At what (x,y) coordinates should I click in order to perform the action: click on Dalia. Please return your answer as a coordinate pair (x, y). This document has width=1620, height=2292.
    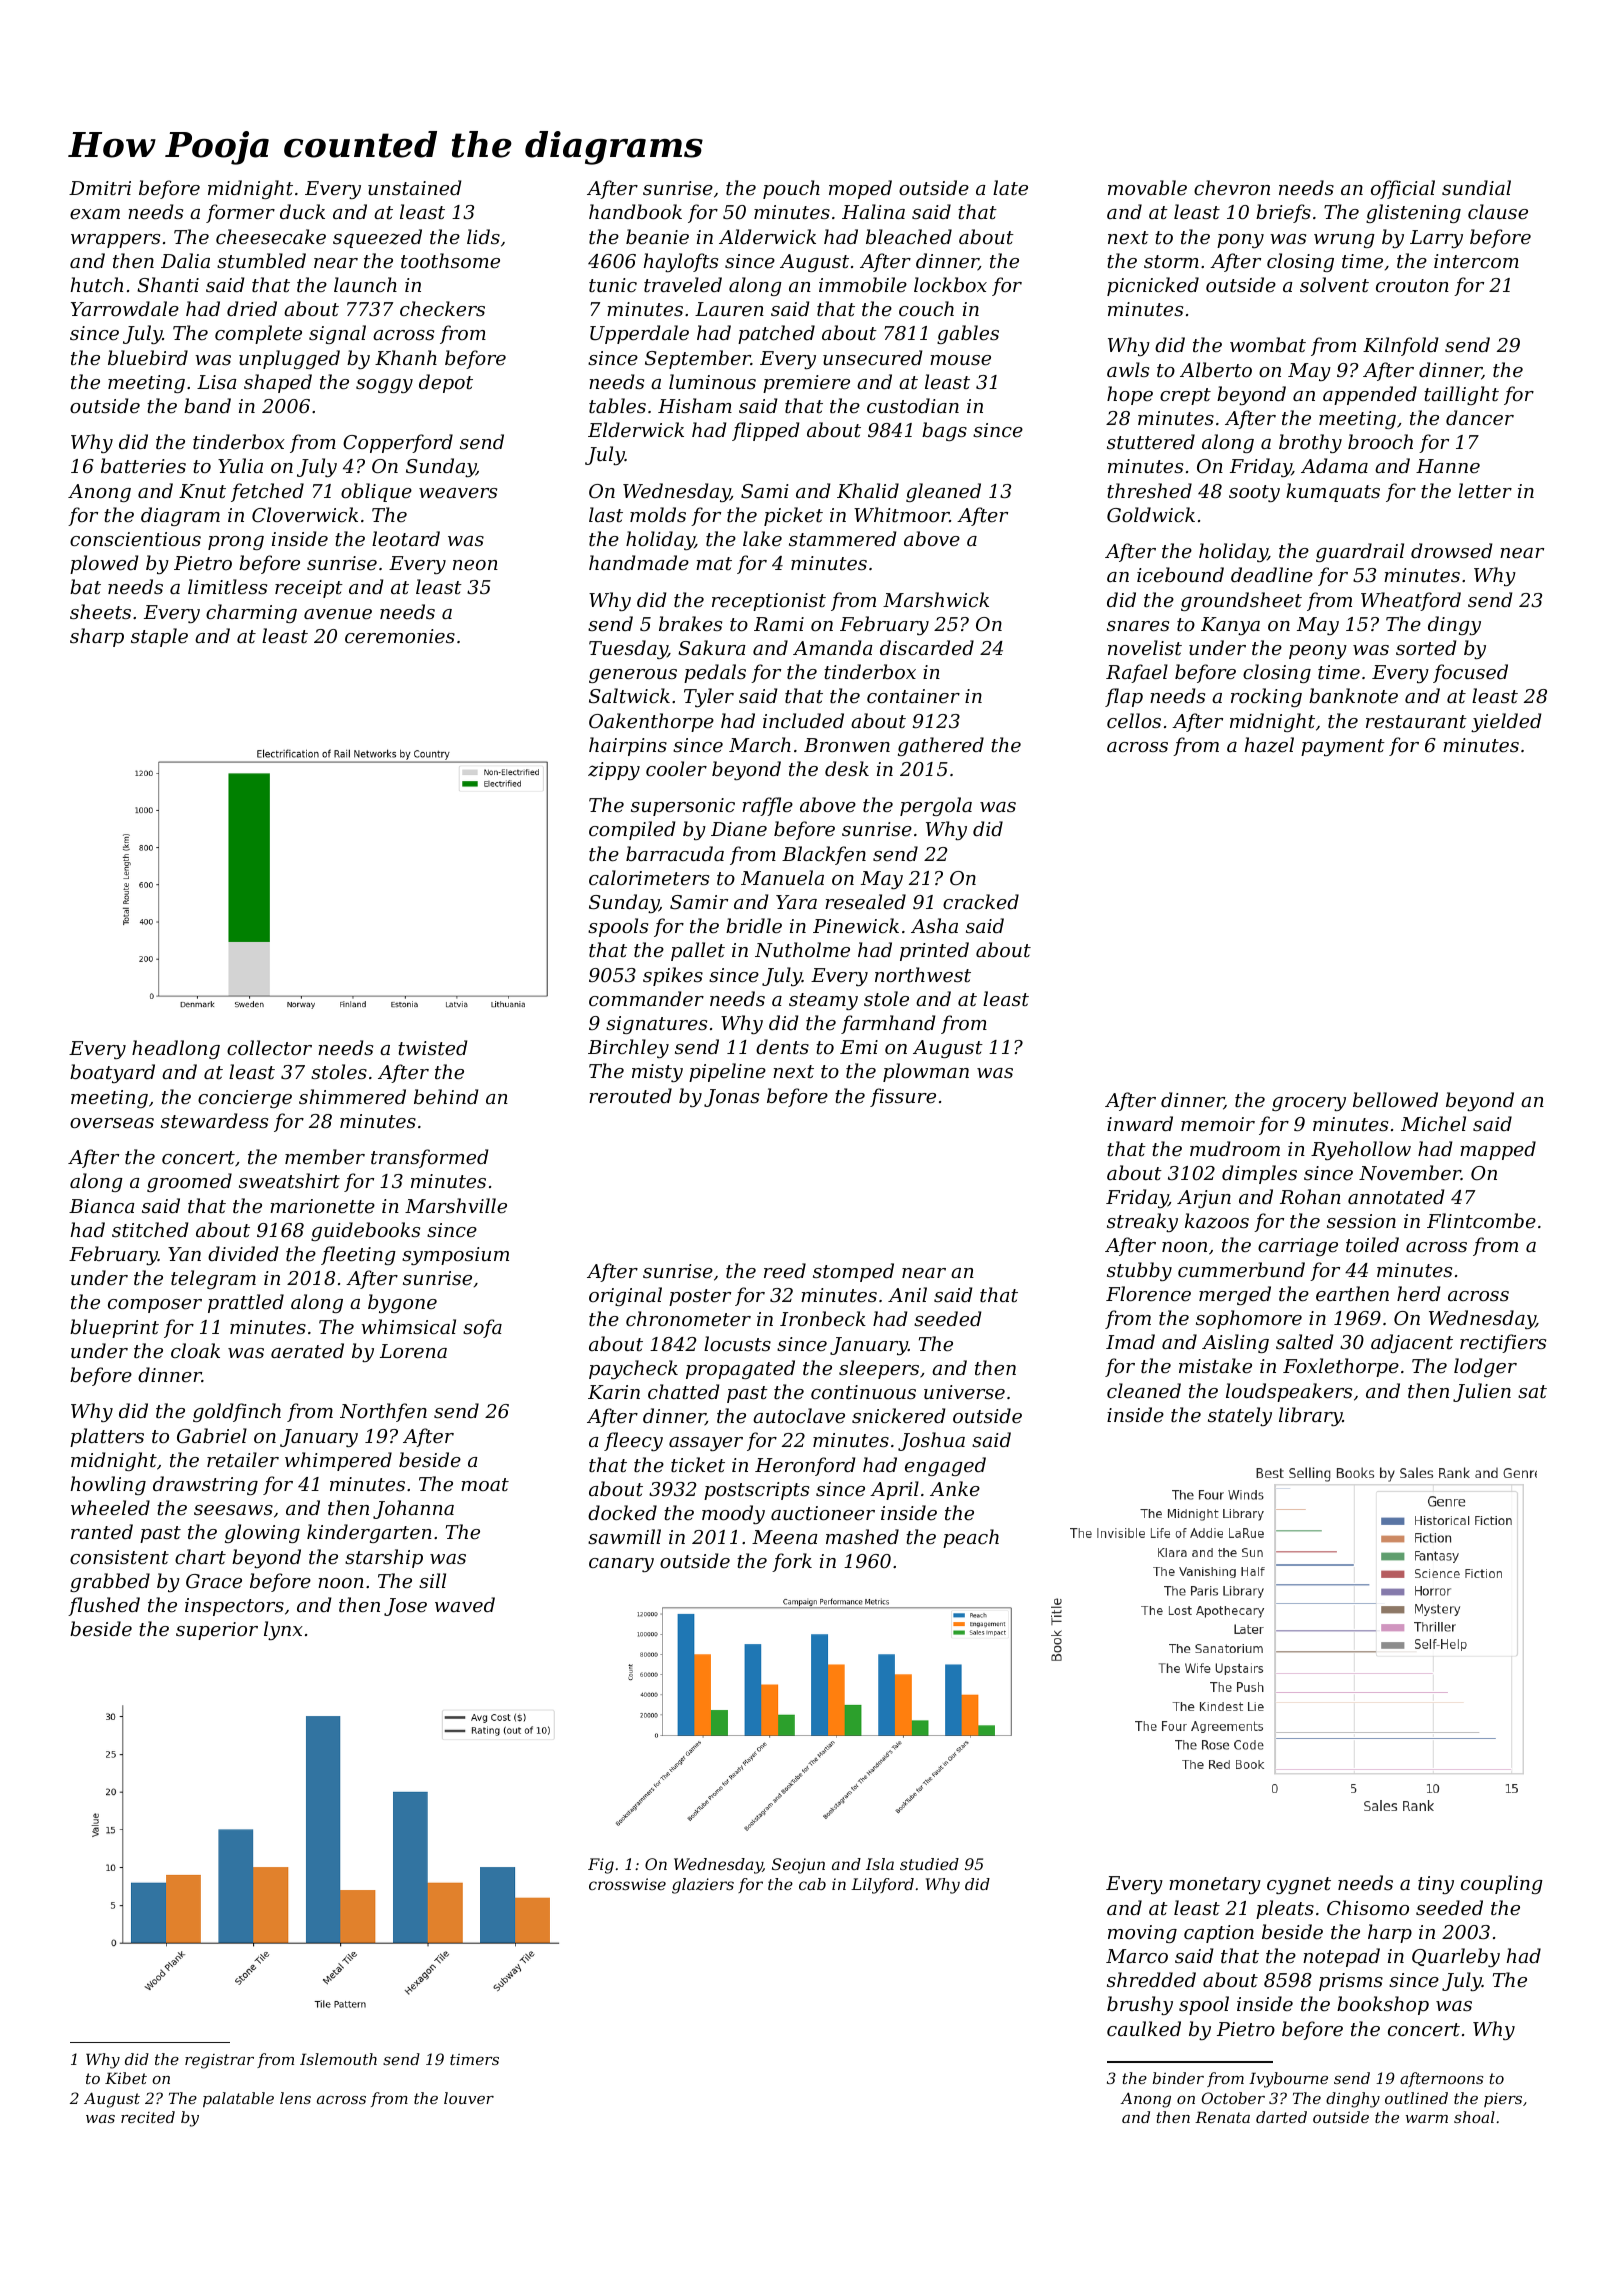
    Looking at the image, I should click on (185, 260).
